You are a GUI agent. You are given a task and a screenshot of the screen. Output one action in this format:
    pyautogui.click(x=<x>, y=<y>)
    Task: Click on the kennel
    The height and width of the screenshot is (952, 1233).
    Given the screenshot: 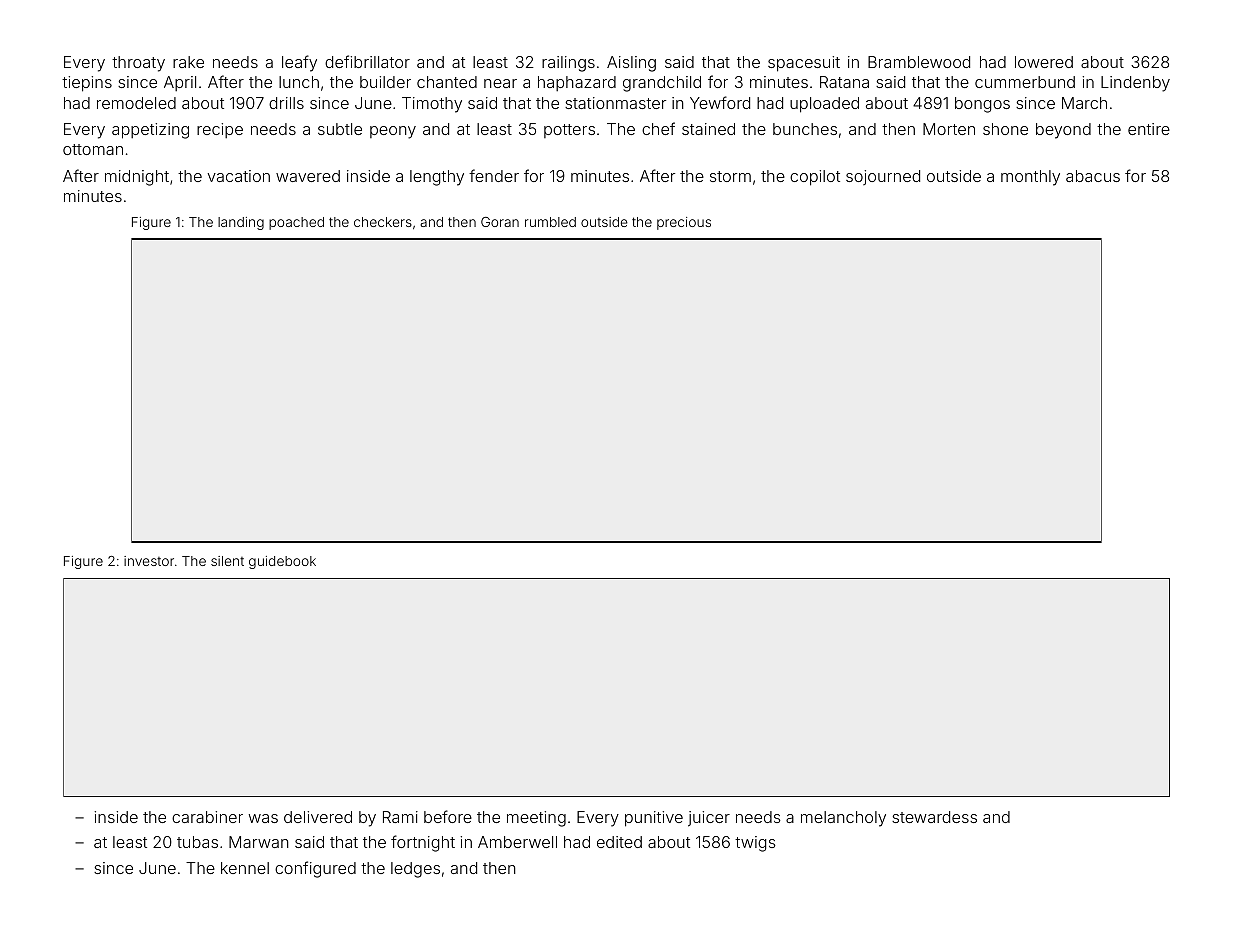 What is the action you would take?
    pyautogui.click(x=245, y=868)
